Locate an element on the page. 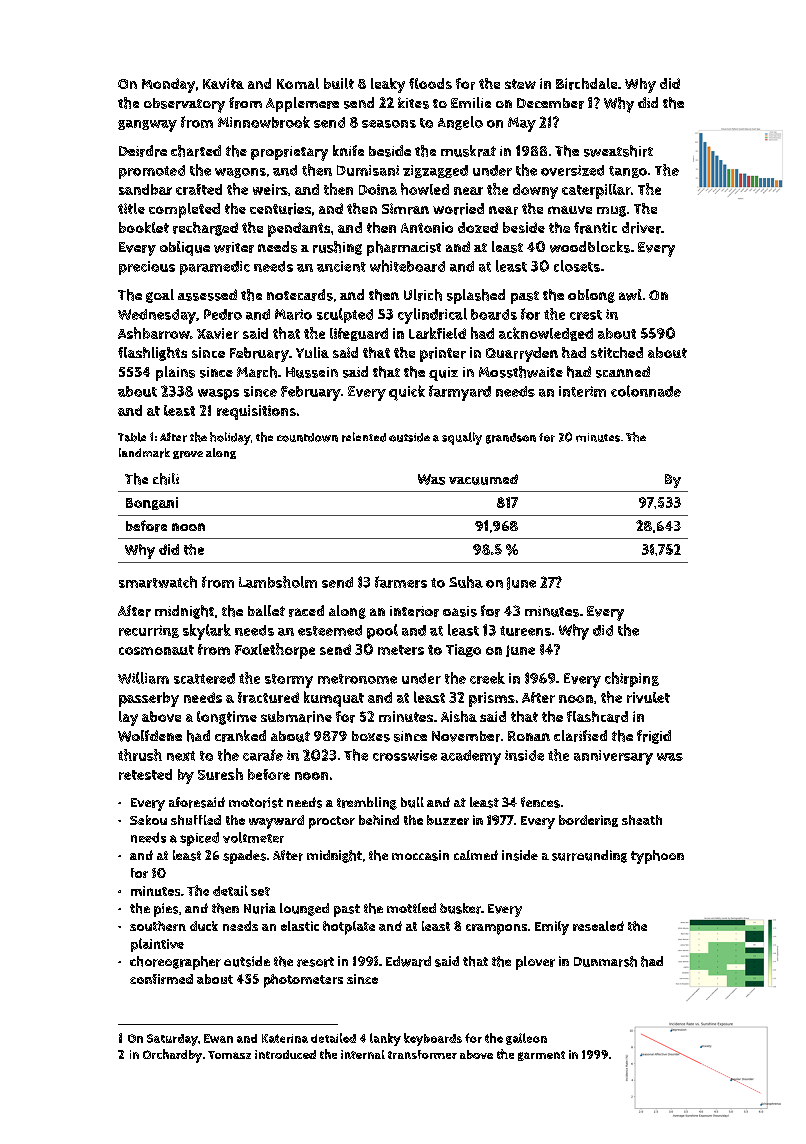 Image resolution: width=806 pixels, height=1144 pixels. Suha is located at coordinates (466, 582).
